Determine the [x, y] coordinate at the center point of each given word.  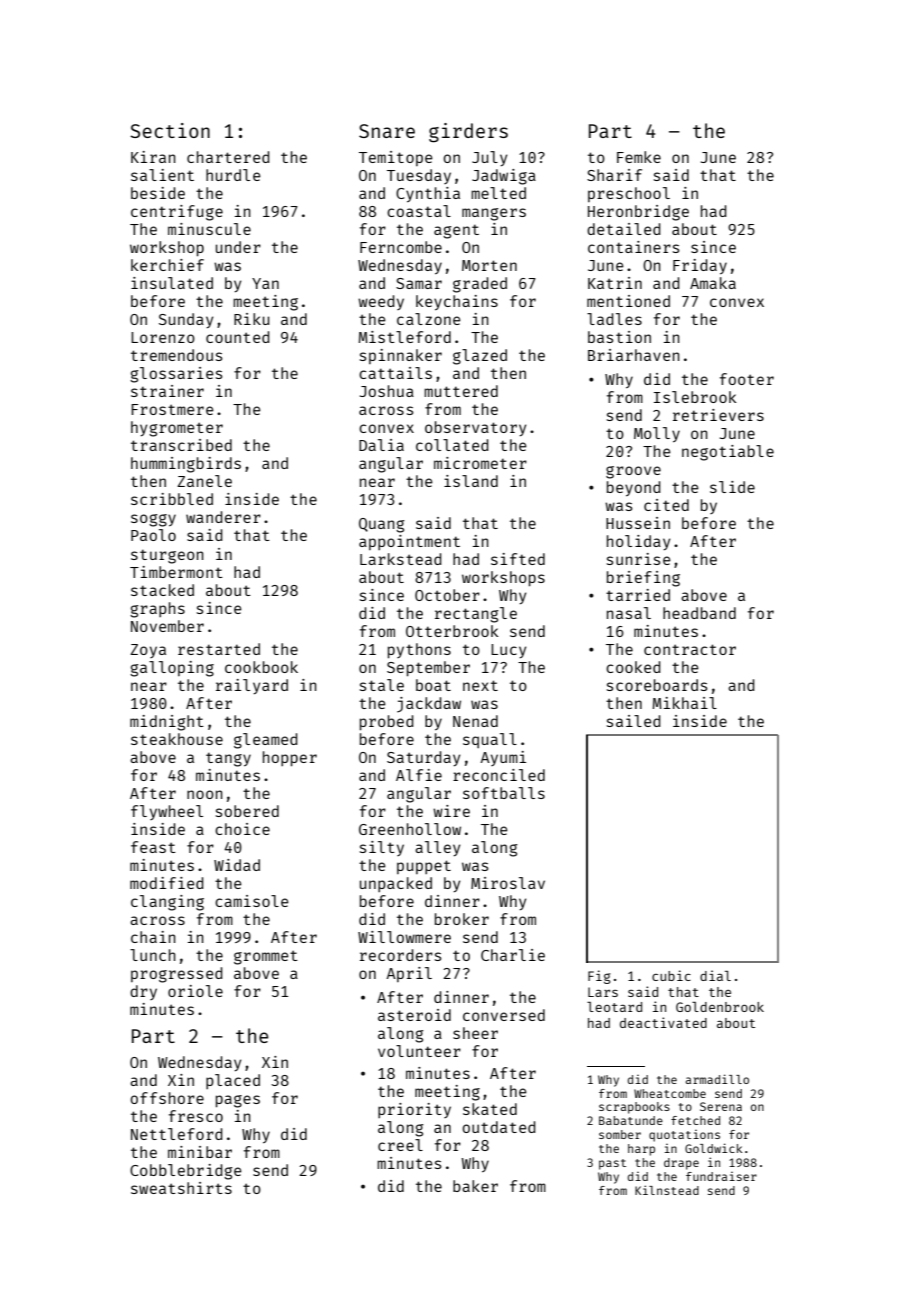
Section [170, 130]
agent [456, 232]
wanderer [223, 517]
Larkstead [401, 559]
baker [475, 1186]
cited [666, 505]
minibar [200, 1152]
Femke [639, 157]
